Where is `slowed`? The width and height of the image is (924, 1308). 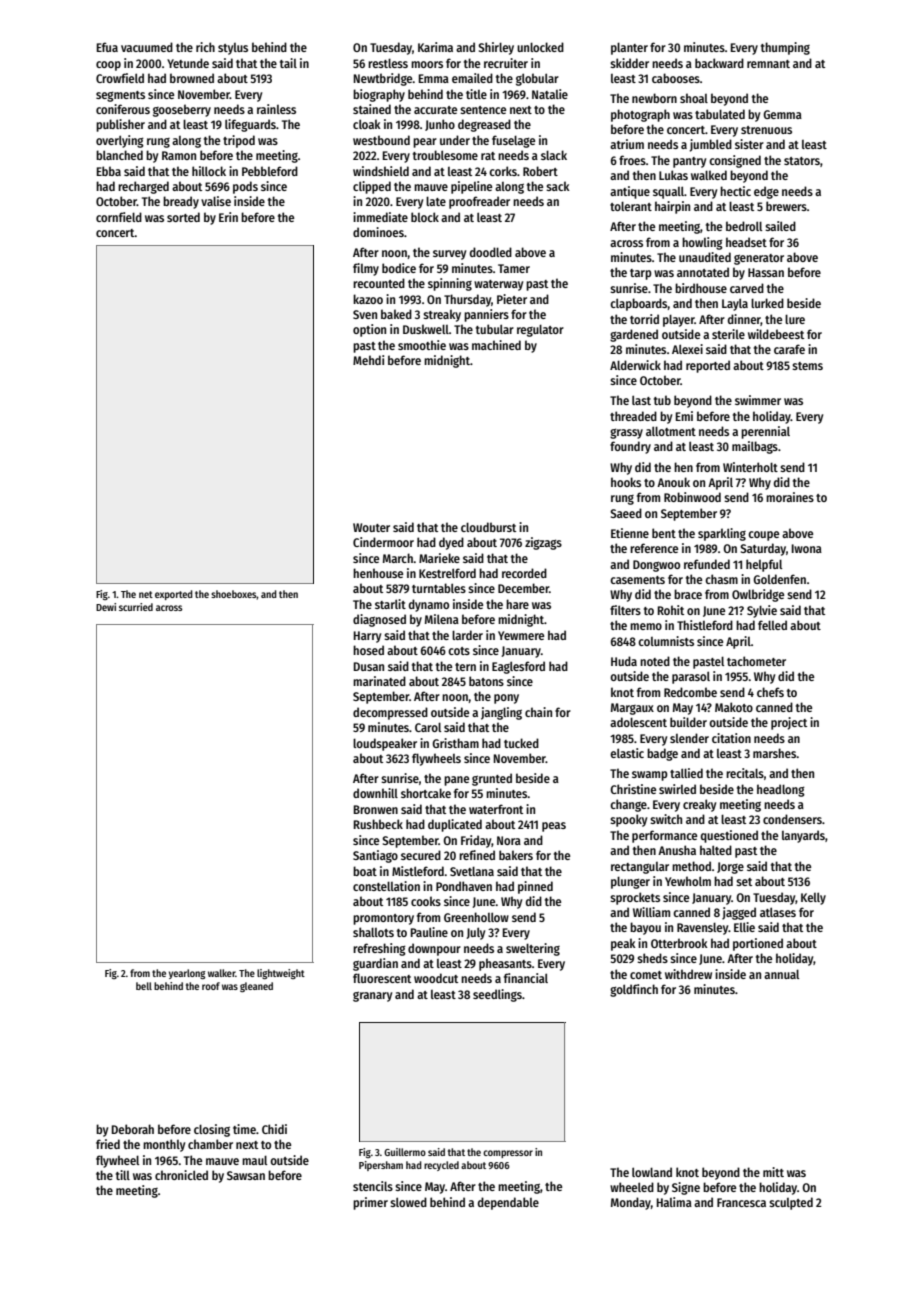 slowed is located at coordinates (408, 1202).
